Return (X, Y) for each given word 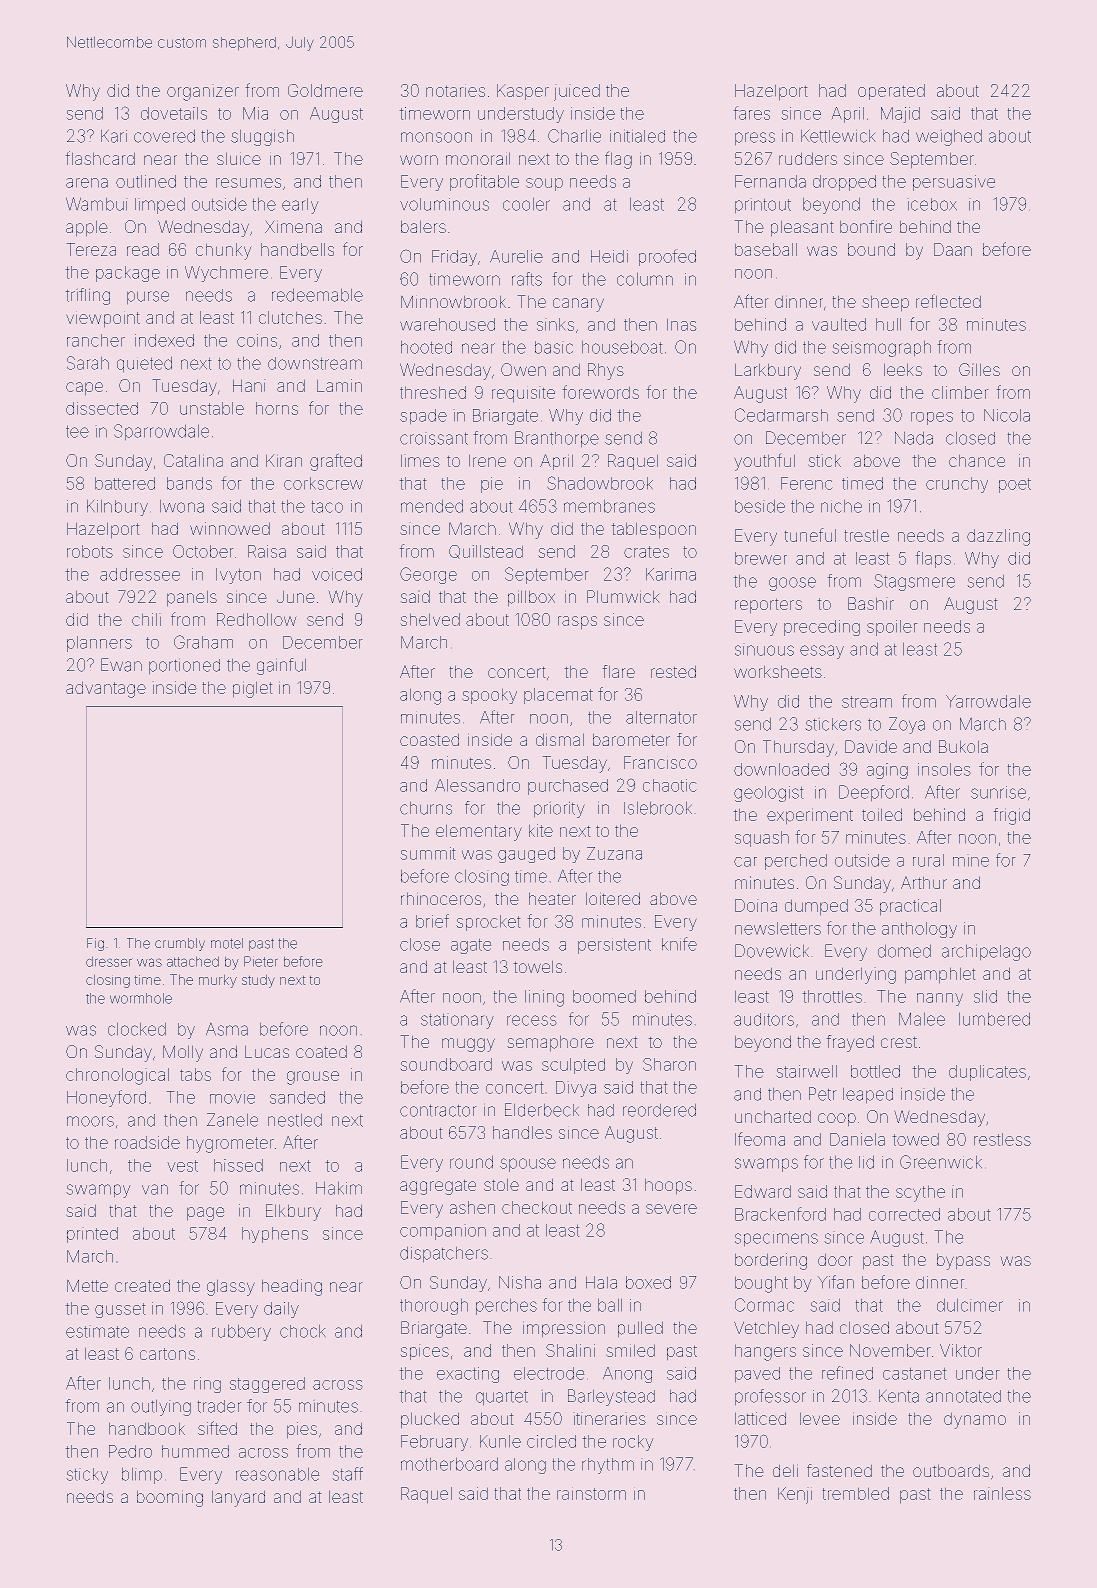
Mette (87, 1285)
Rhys (606, 371)
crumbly (180, 944)
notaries (455, 90)
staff (347, 1474)
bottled (875, 1071)
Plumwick (623, 596)
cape (84, 389)
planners (99, 644)
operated (891, 92)
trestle (866, 535)
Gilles (979, 369)
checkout (537, 1207)
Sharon (669, 1064)
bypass (963, 1261)
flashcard (100, 158)
